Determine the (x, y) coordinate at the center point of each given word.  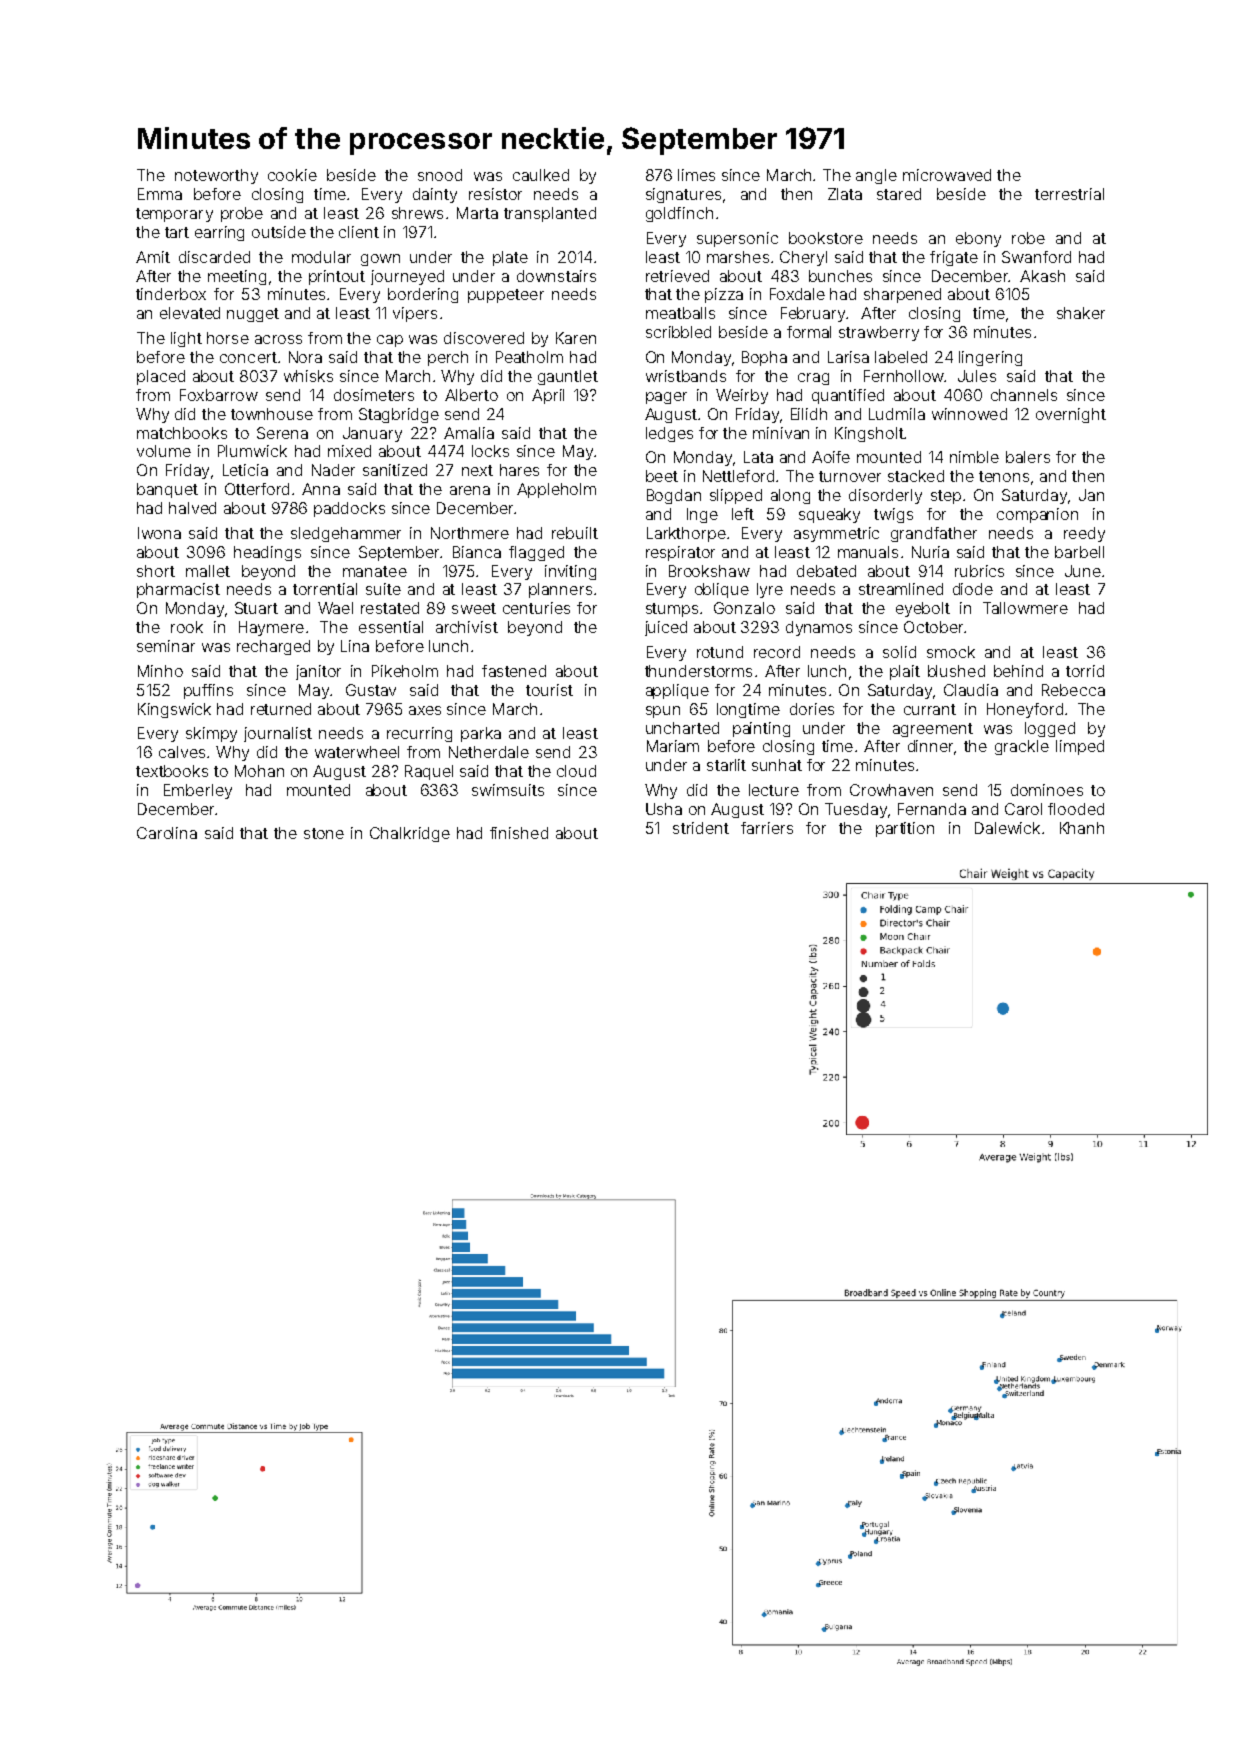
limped (1080, 747)
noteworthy (216, 176)
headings (267, 553)
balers (1028, 457)
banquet (167, 490)
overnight (1071, 415)
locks (490, 451)
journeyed (407, 277)
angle (876, 176)
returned (281, 709)
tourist (549, 690)
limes (696, 175)
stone (324, 833)
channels (1024, 395)
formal (809, 332)
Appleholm (556, 490)
